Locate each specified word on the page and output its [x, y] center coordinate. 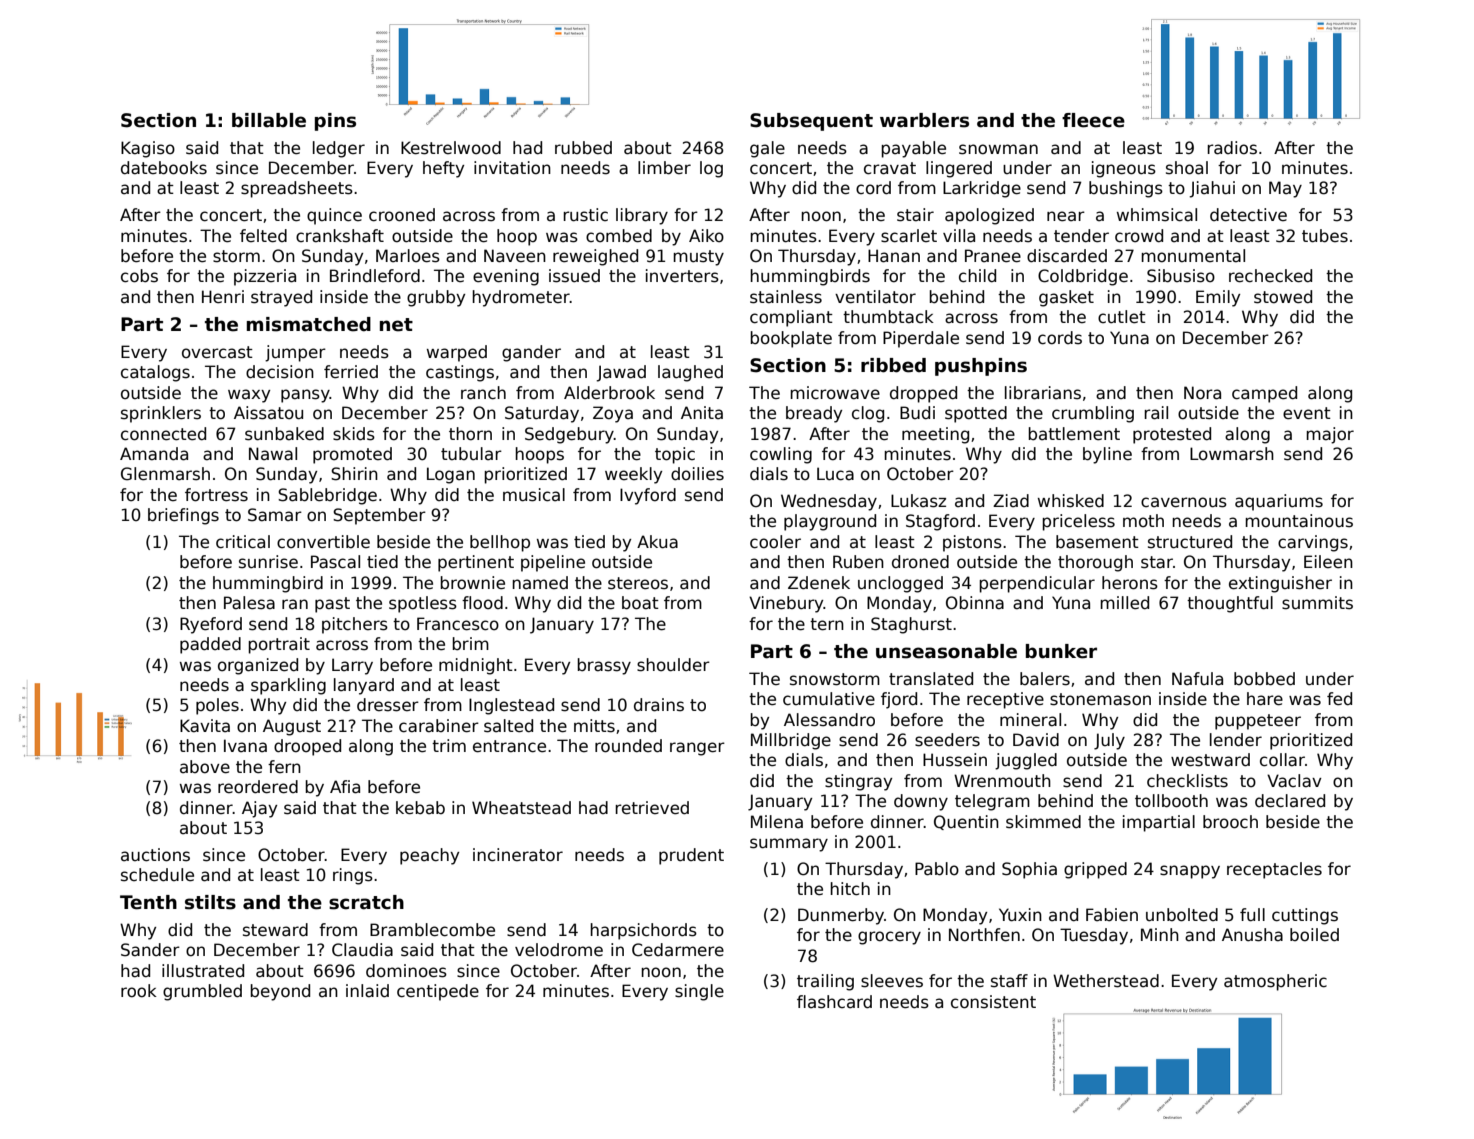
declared [1290, 801]
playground [830, 522]
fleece [1093, 120]
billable [269, 120]
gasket [1066, 298]
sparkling [288, 686]
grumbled [202, 992]
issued [574, 276]
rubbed [583, 148]
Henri [223, 297]
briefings [183, 516]
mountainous [1299, 521]
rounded [628, 746]
